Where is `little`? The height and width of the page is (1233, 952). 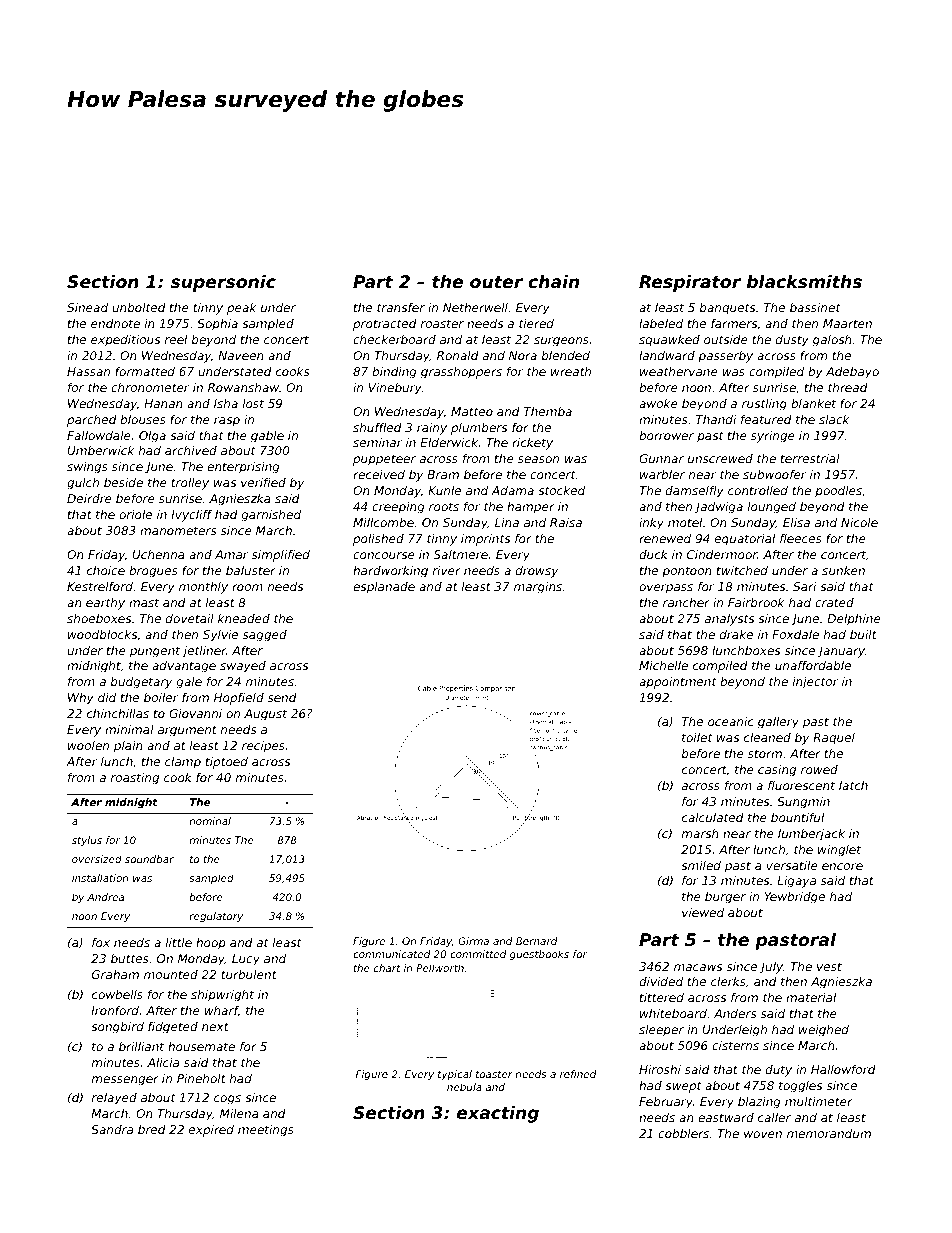 little is located at coordinates (179, 942).
